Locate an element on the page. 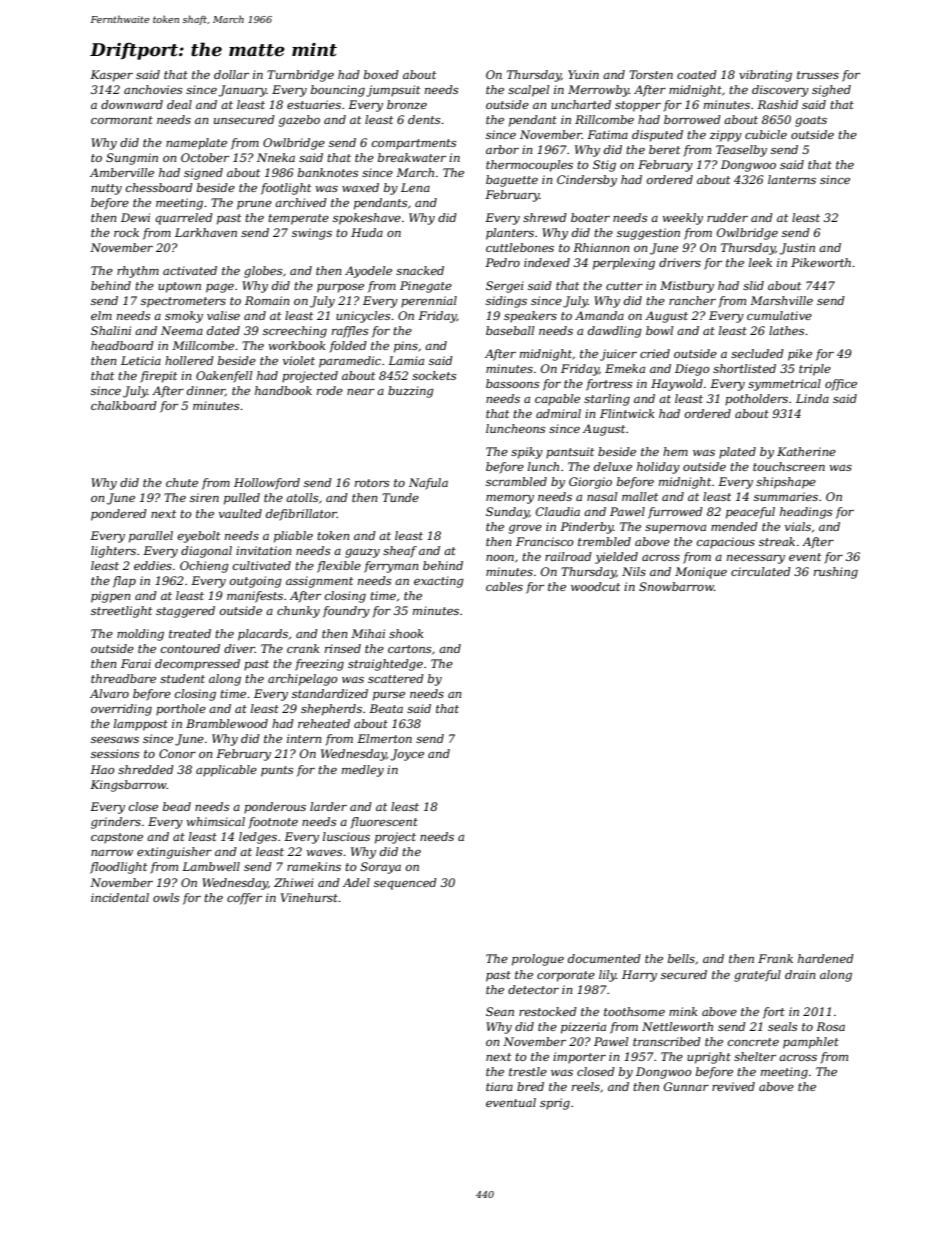  rock is located at coordinates (126, 232).
